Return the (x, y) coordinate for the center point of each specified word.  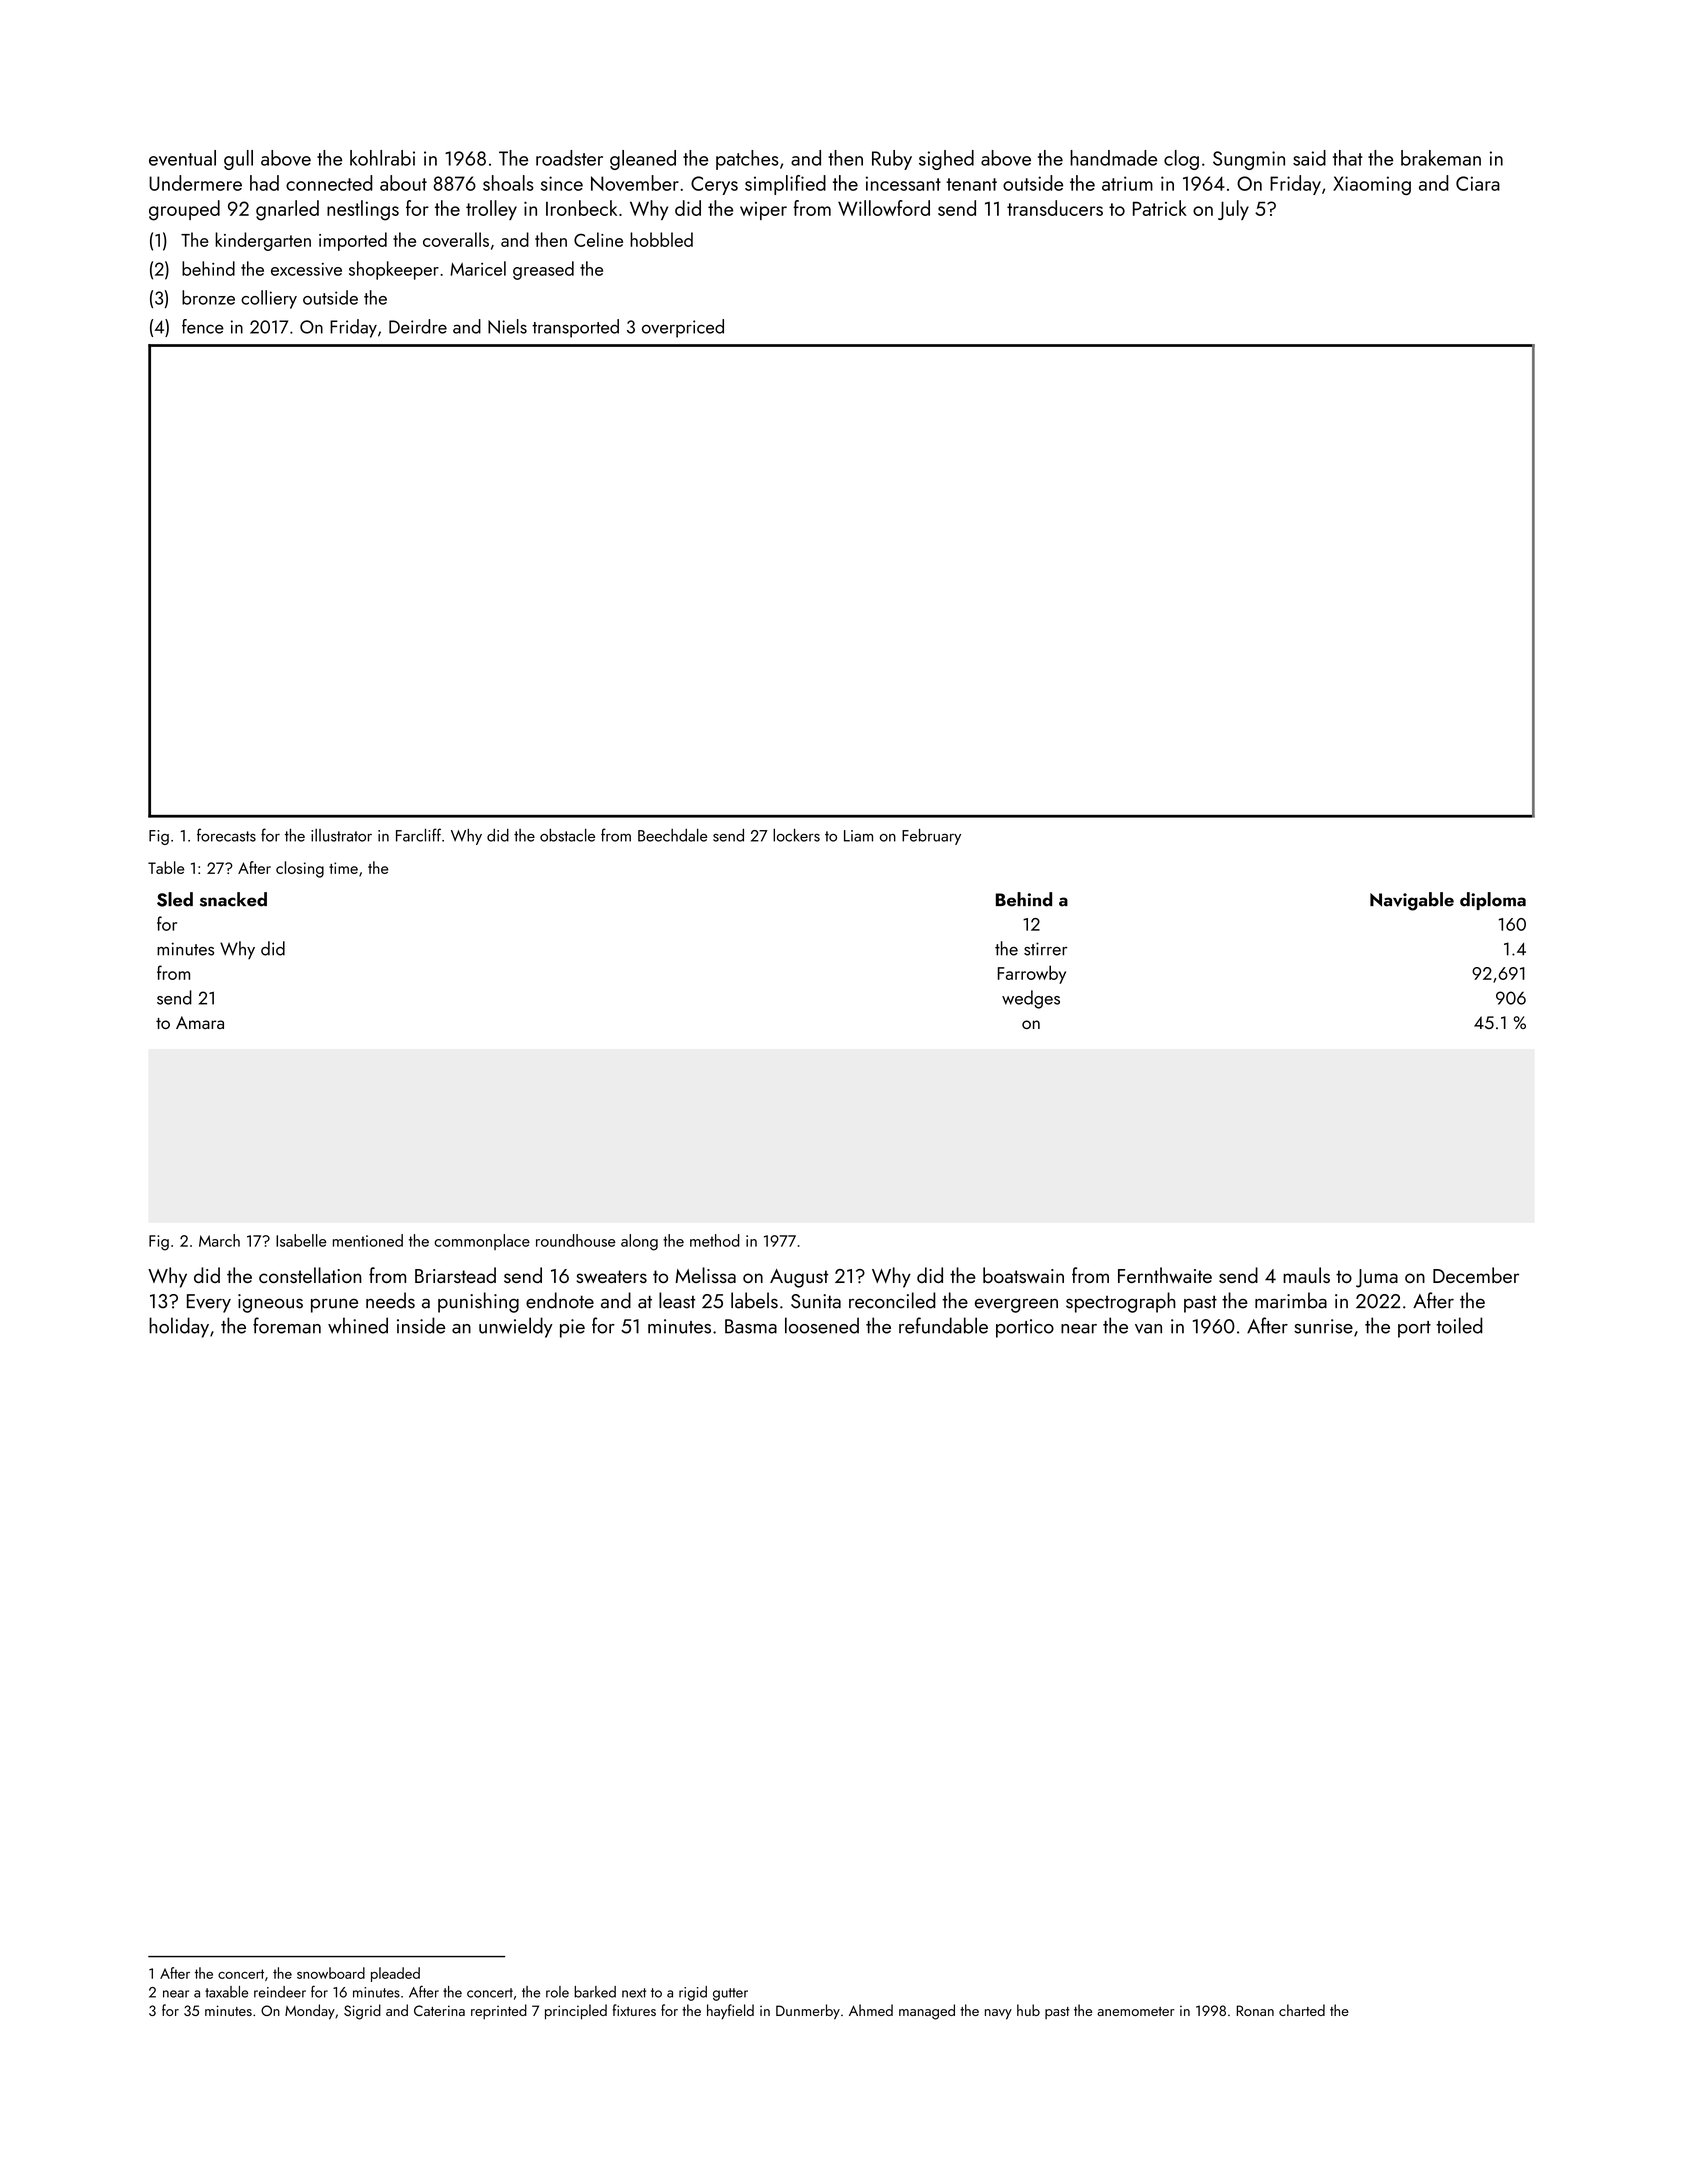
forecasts (226, 835)
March (219, 1240)
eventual (182, 158)
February (931, 837)
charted (1302, 2010)
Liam (858, 836)
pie (572, 1328)
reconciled (892, 1300)
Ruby (892, 160)
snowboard (331, 1973)
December (1476, 1275)
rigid (693, 1993)
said (1309, 158)
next (634, 1993)
